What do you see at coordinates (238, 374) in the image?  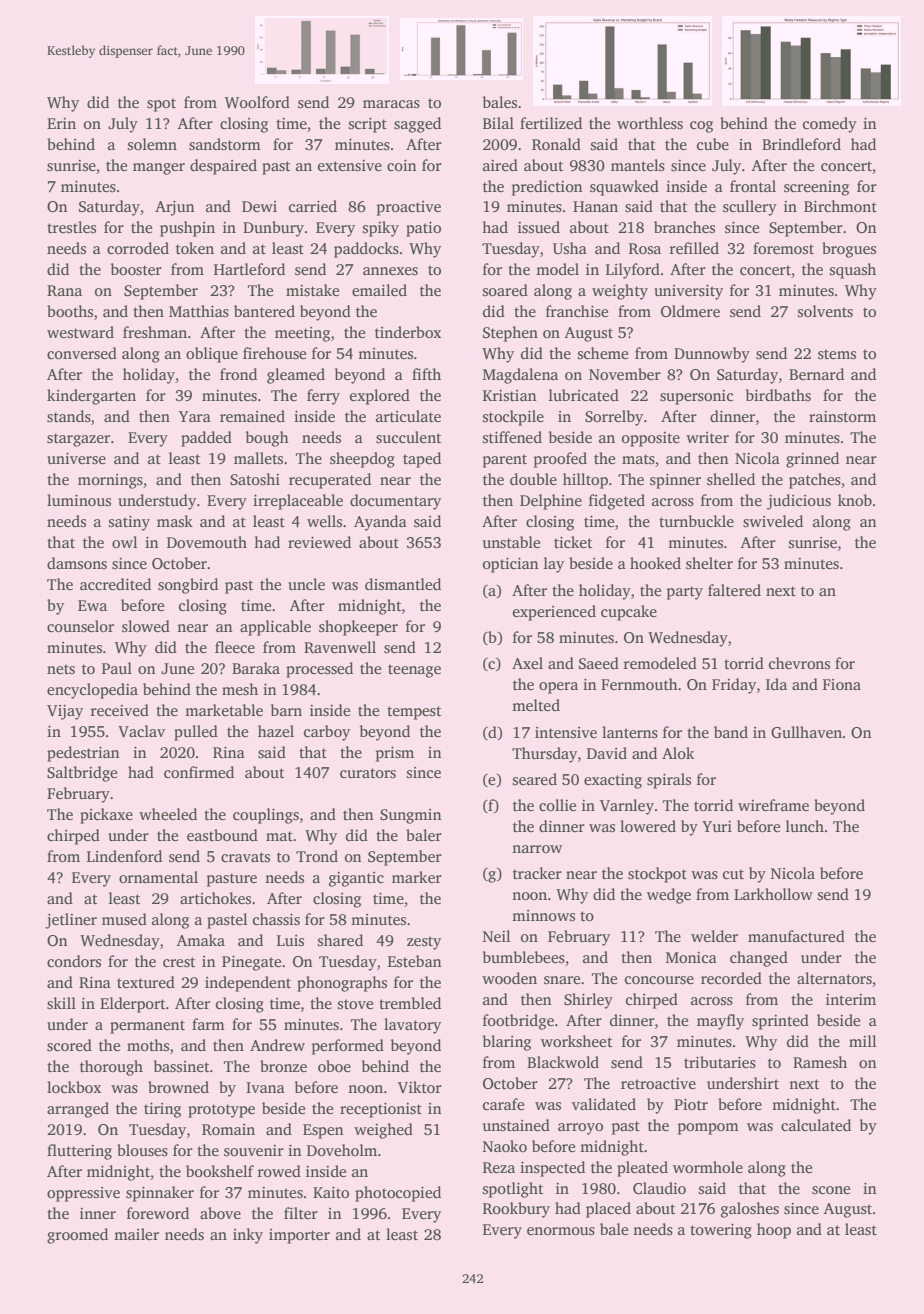 I see `frond` at bounding box center [238, 374].
